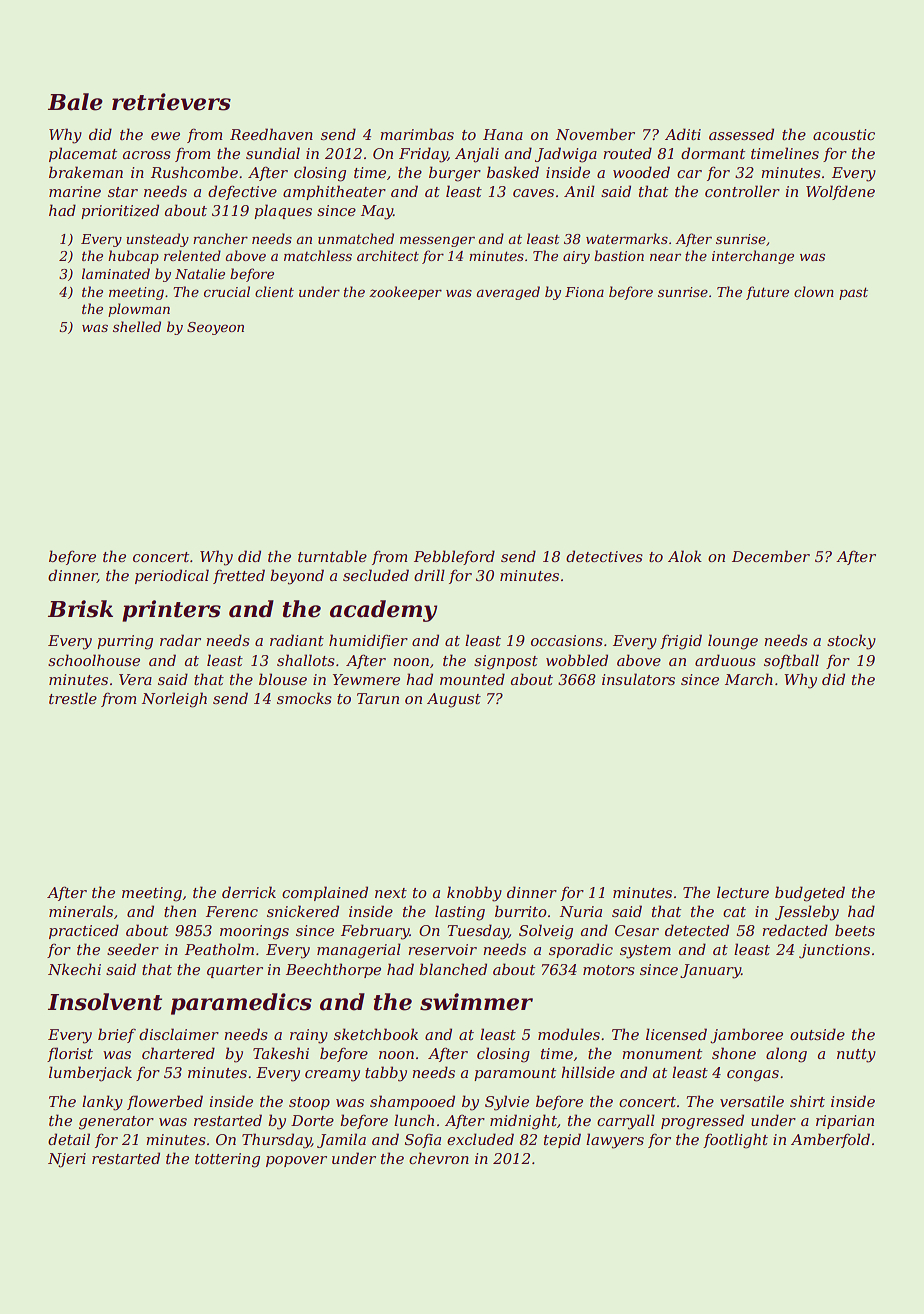 The image size is (924, 1314). Describe the element at coordinates (810, 894) in the document. I see `budgeted` at that location.
